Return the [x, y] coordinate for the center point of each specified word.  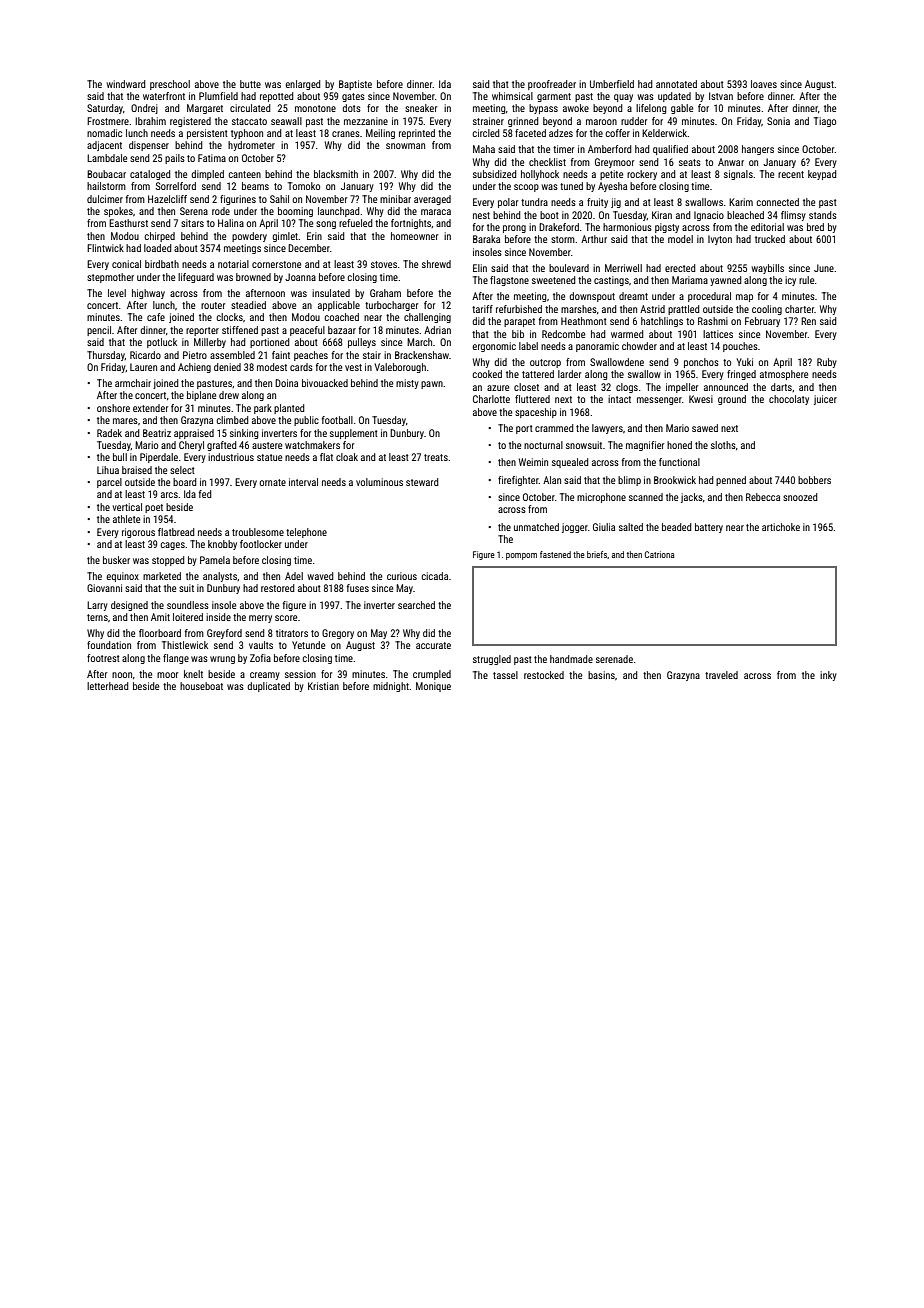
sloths [723, 445]
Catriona [659, 554]
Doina [286, 383]
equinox [122, 577]
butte [250, 84]
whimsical [512, 96]
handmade [571, 659]
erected [680, 268]
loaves [764, 84]
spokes [118, 212]
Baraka [486, 239]
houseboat [201, 686]
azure [498, 388]
